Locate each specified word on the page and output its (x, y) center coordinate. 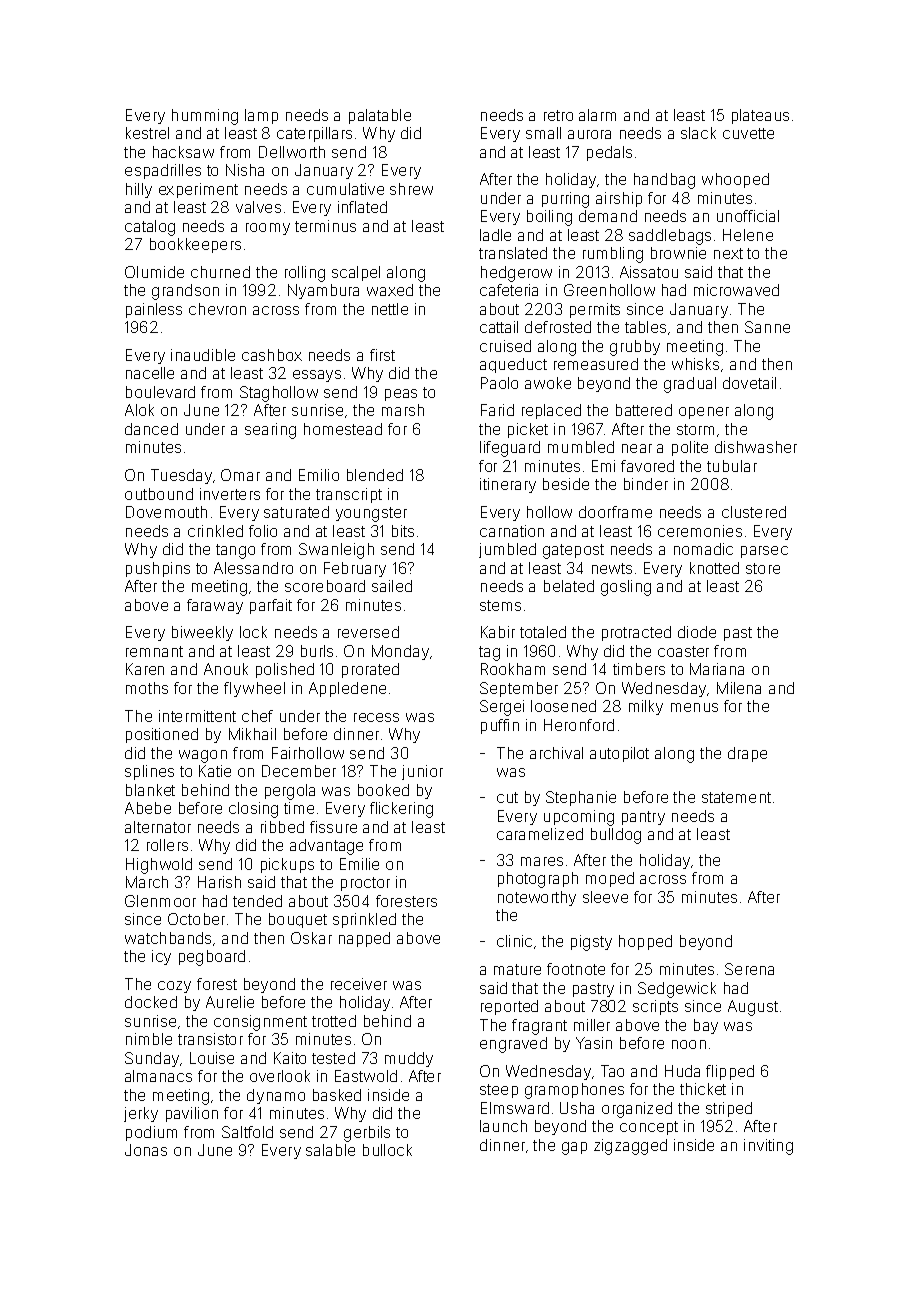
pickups (287, 865)
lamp (261, 116)
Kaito (290, 1058)
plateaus (760, 116)
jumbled (507, 550)
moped (610, 879)
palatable (380, 116)
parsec (764, 552)
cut (507, 797)
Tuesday (181, 476)
